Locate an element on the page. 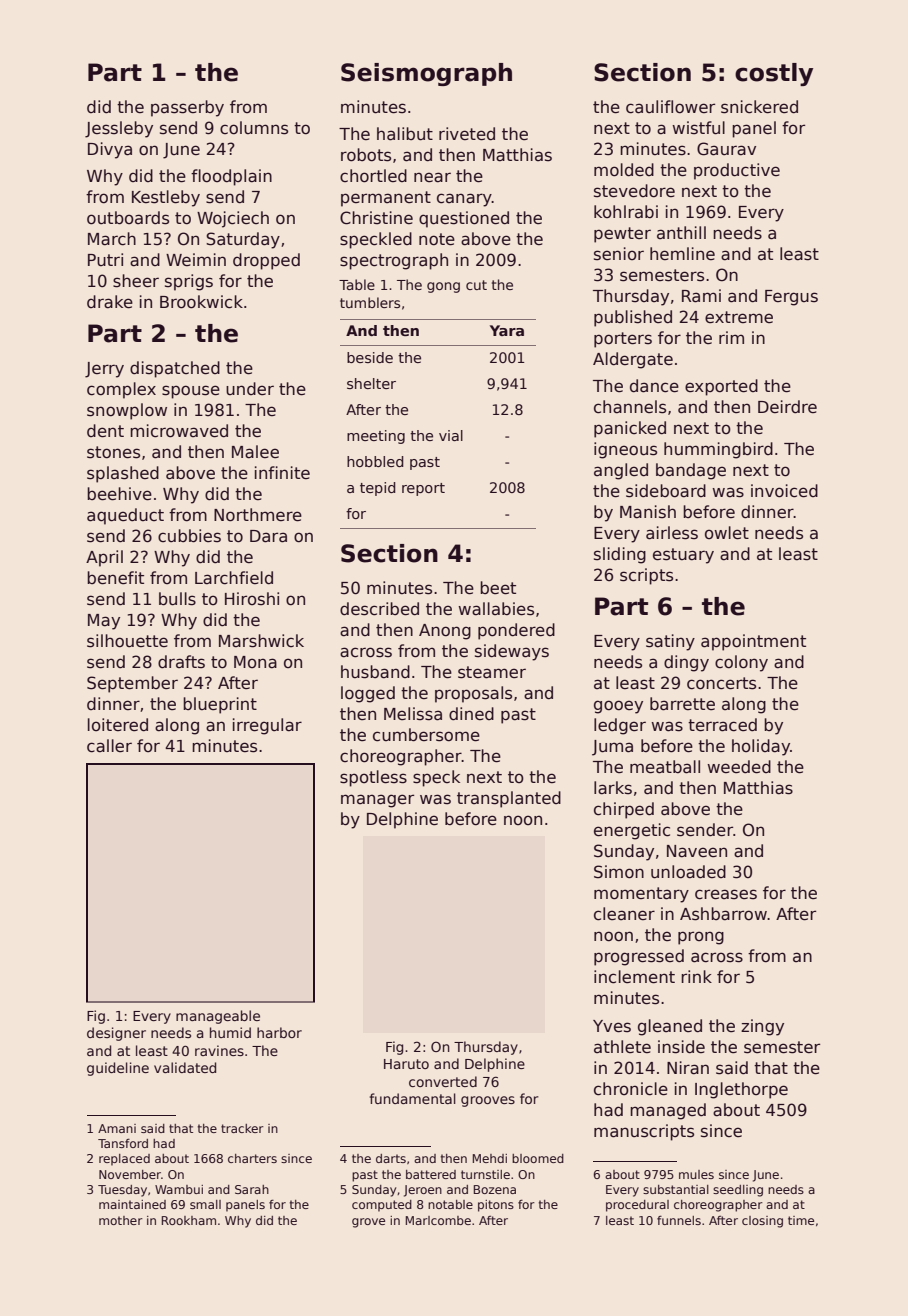  Wambui is located at coordinates (179, 1189).
